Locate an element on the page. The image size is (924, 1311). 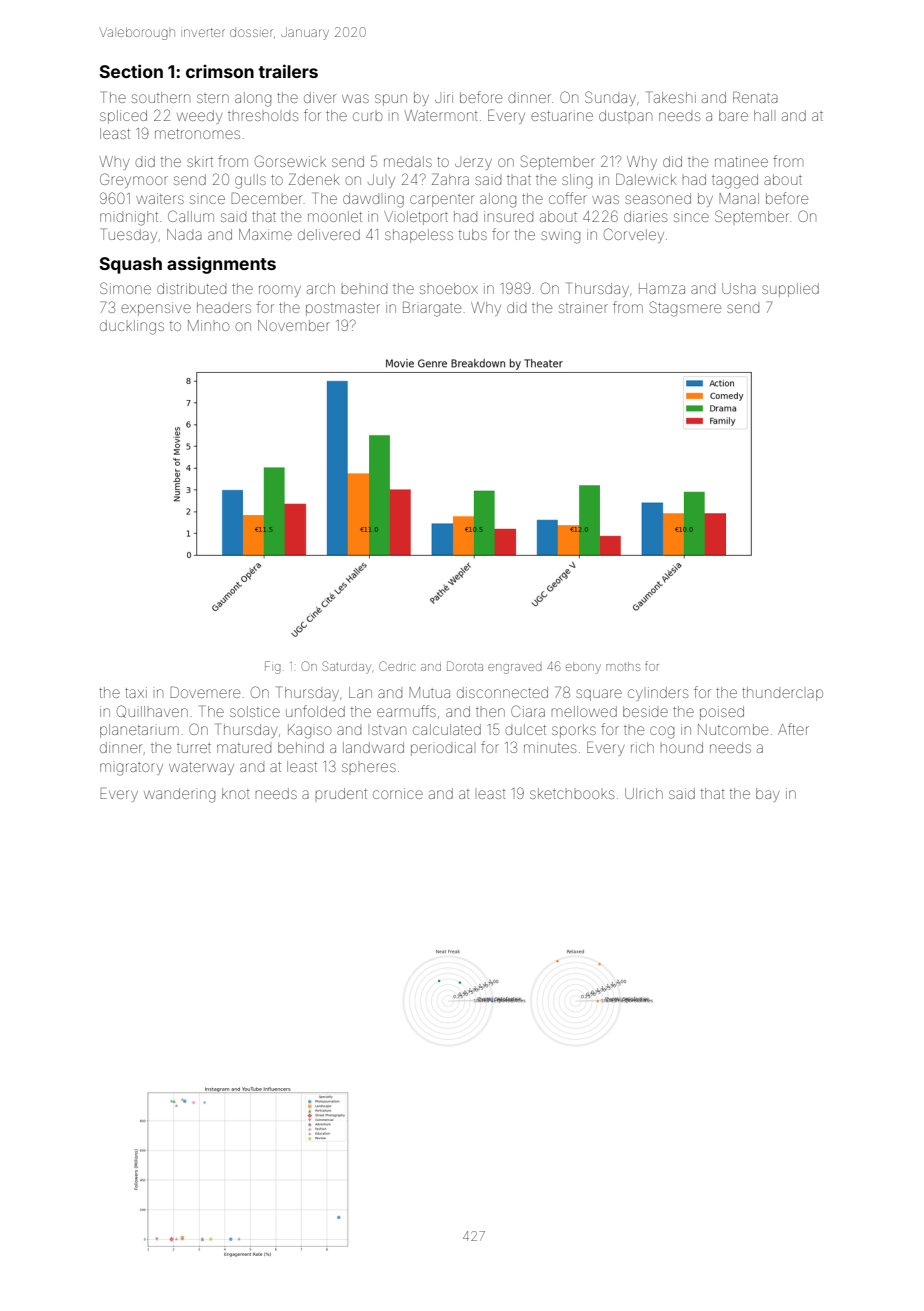
Jerzy is located at coordinates (473, 164).
